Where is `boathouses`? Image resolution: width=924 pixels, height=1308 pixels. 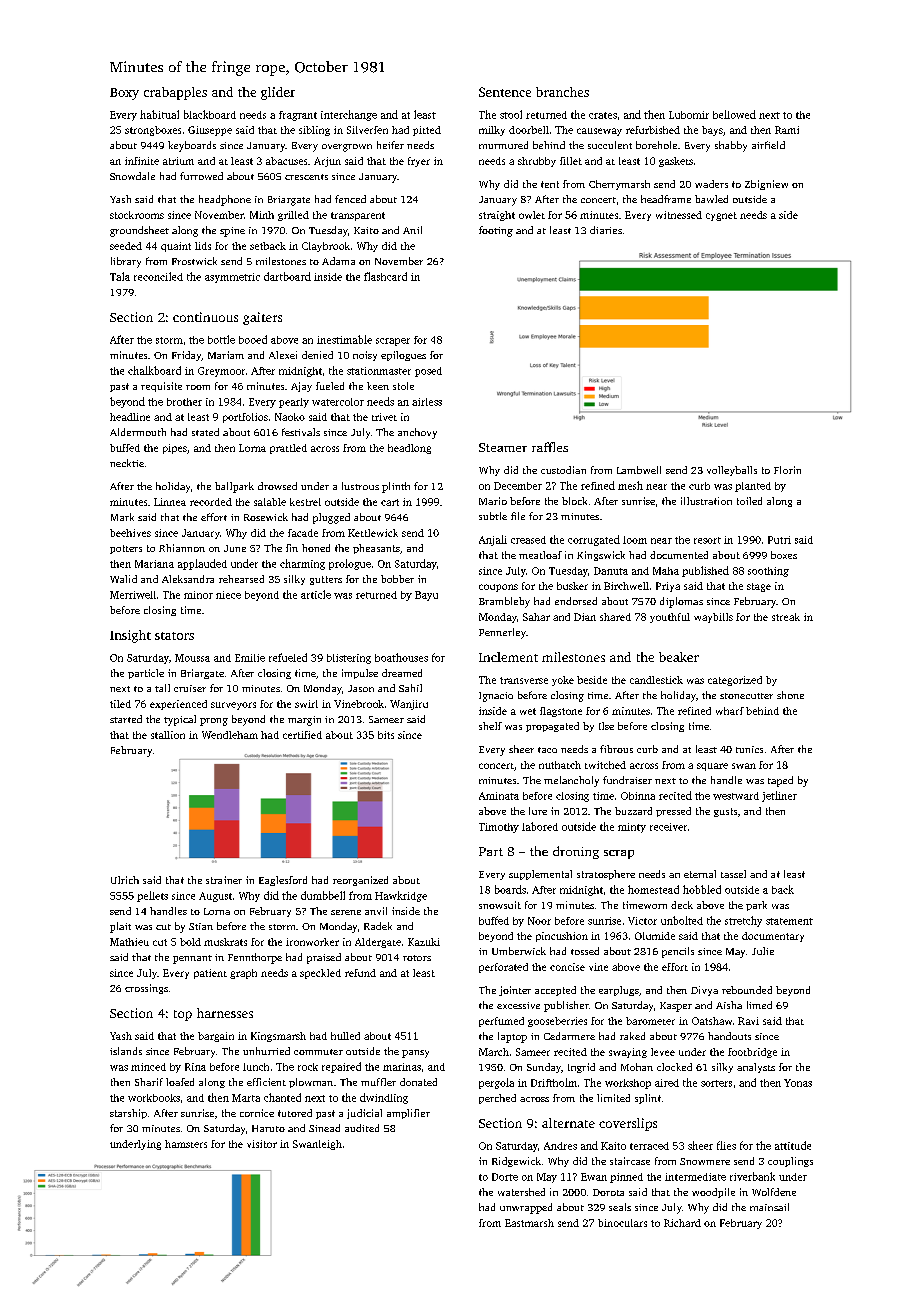 boathouses is located at coordinates (401, 657).
